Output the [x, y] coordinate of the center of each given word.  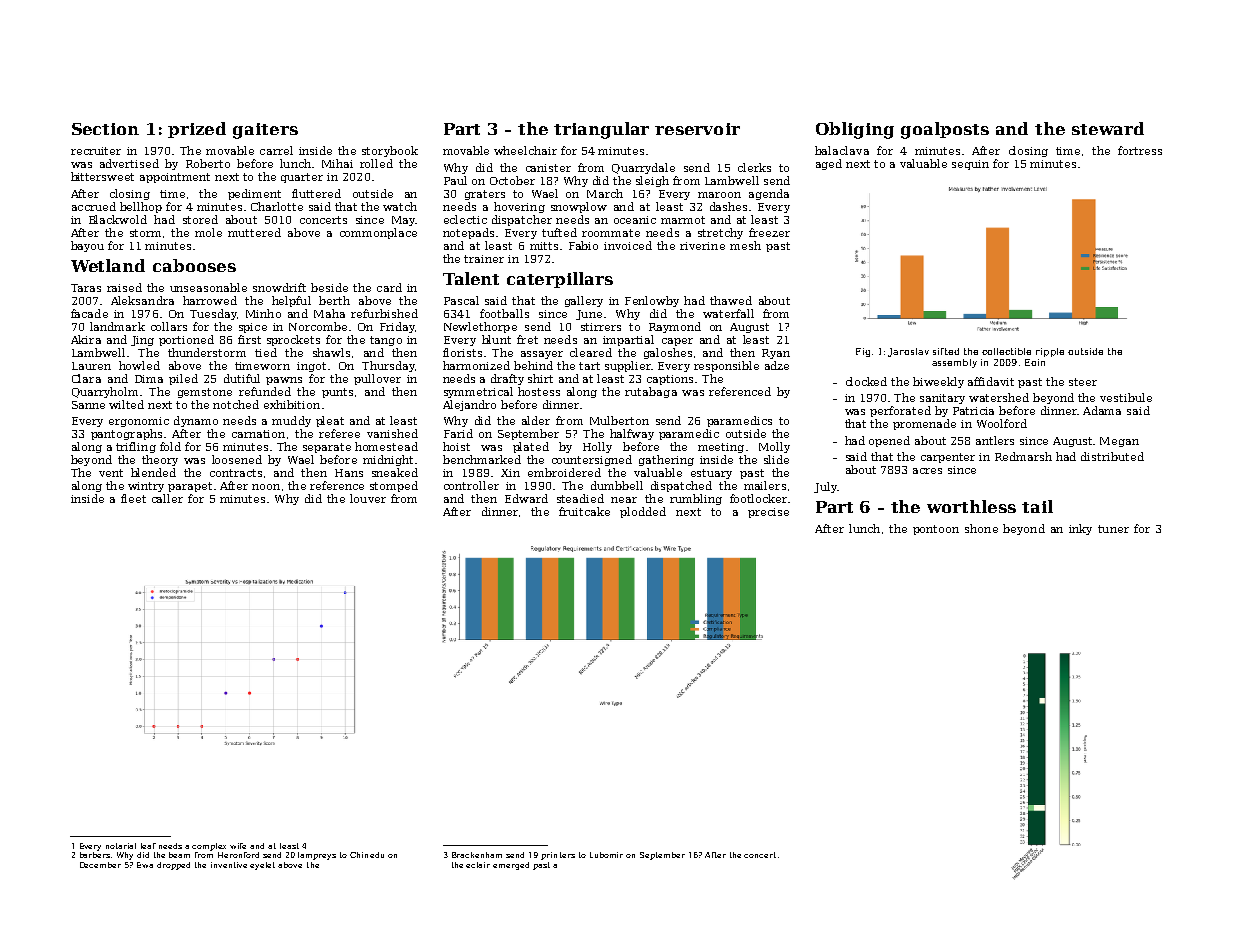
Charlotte [277, 206]
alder [536, 420]
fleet [133, 498]
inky [1080, 529]
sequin [970, 165]
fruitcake [584, 511]
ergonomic [139, 422]
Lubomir [606, 855]
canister [548, 168]
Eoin [1035, 362]
